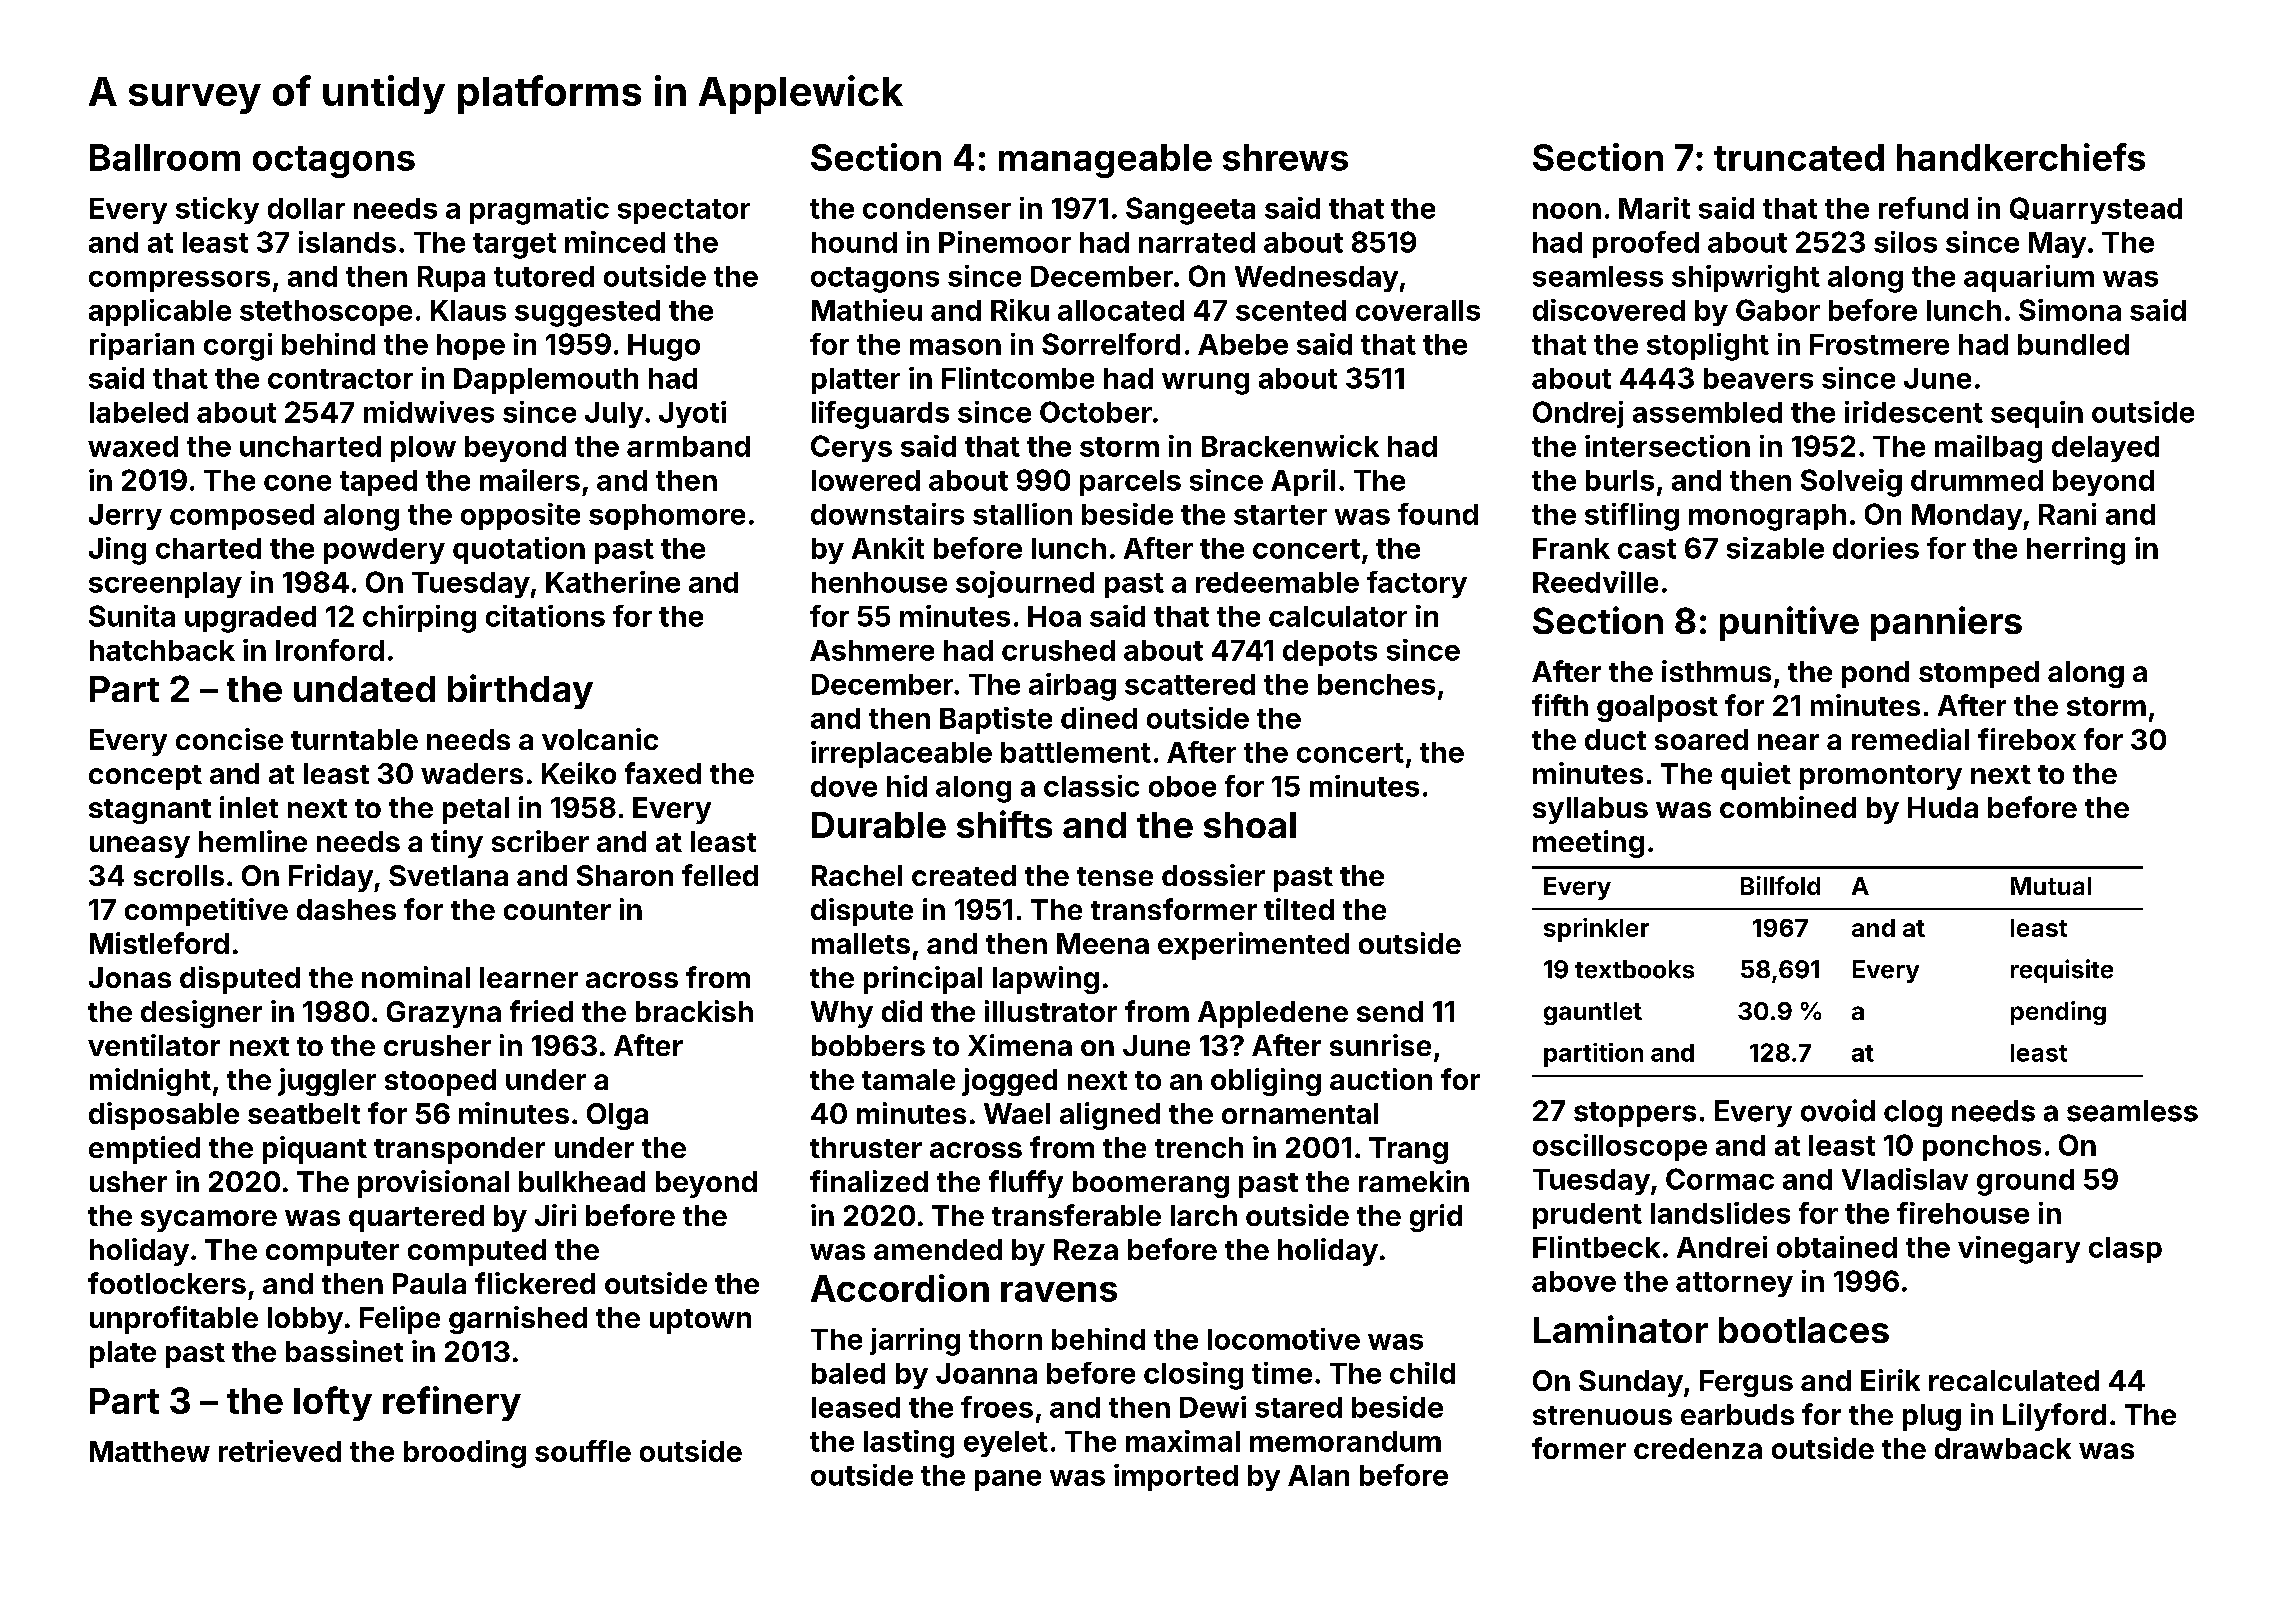  What do you see at coordinates (1253, 946) in the image?
I see `experimented` at bounding box center [1253, 946].
